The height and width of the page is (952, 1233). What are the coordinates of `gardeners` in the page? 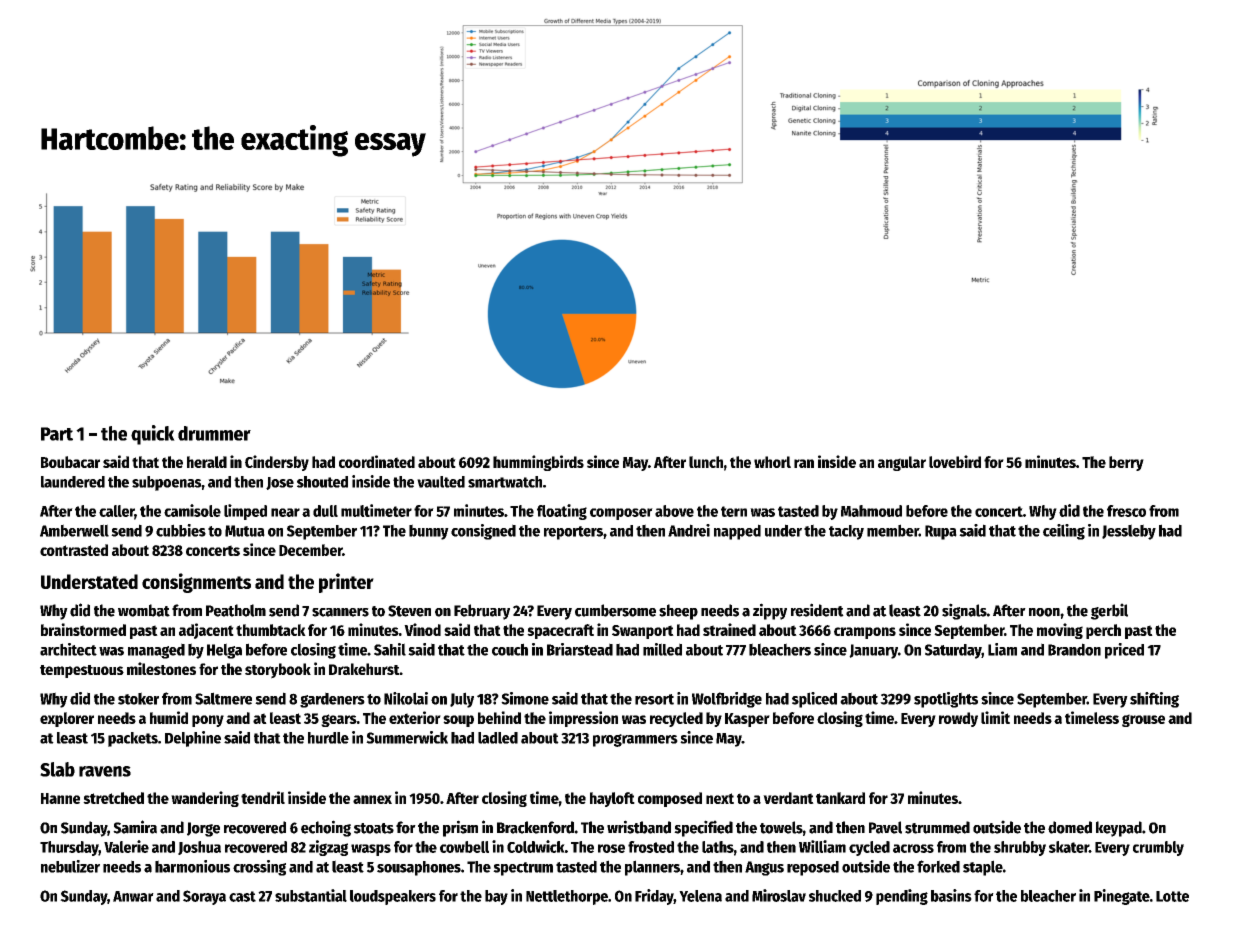 It's located at (332, 700).
